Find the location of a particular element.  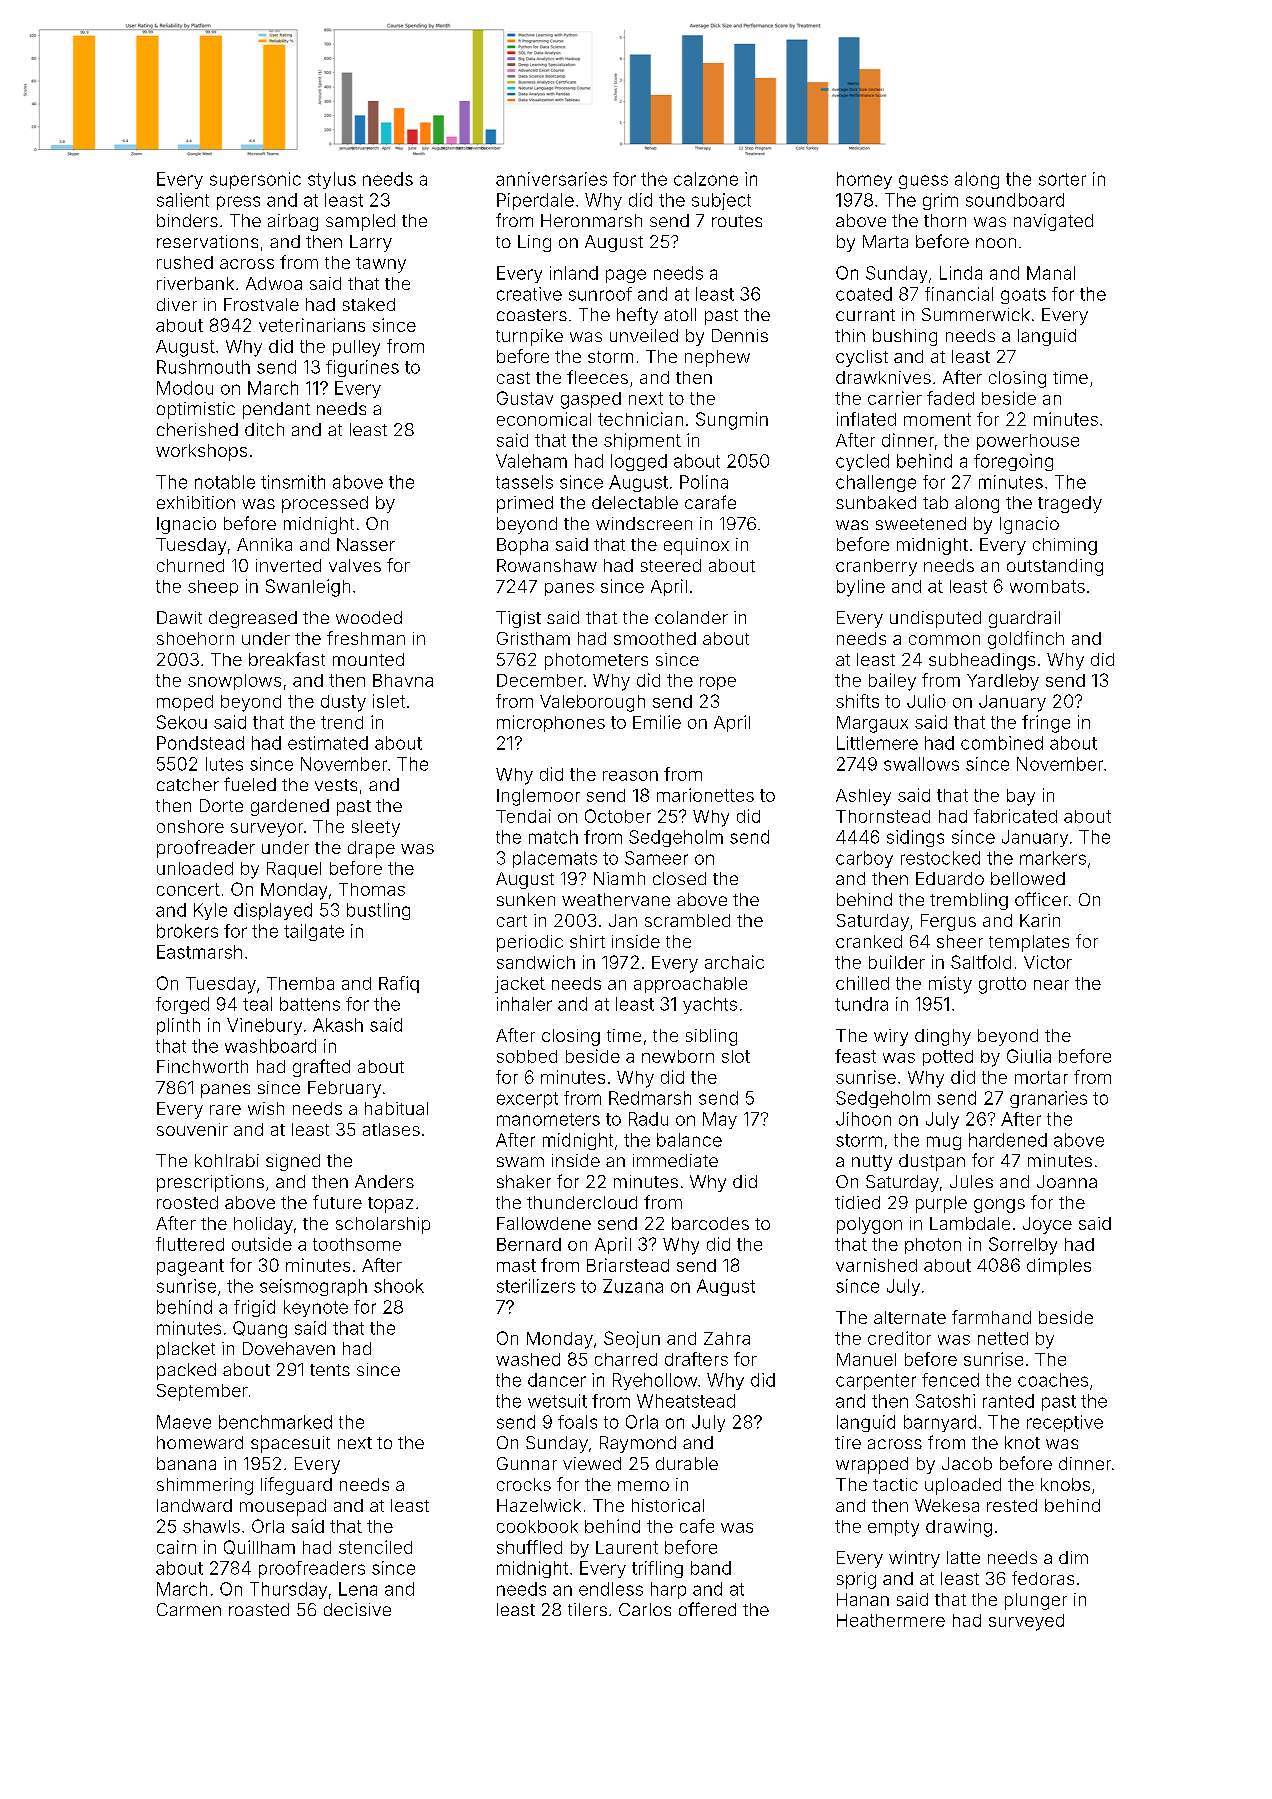

supersonic is located at coordinates (255, 180).
